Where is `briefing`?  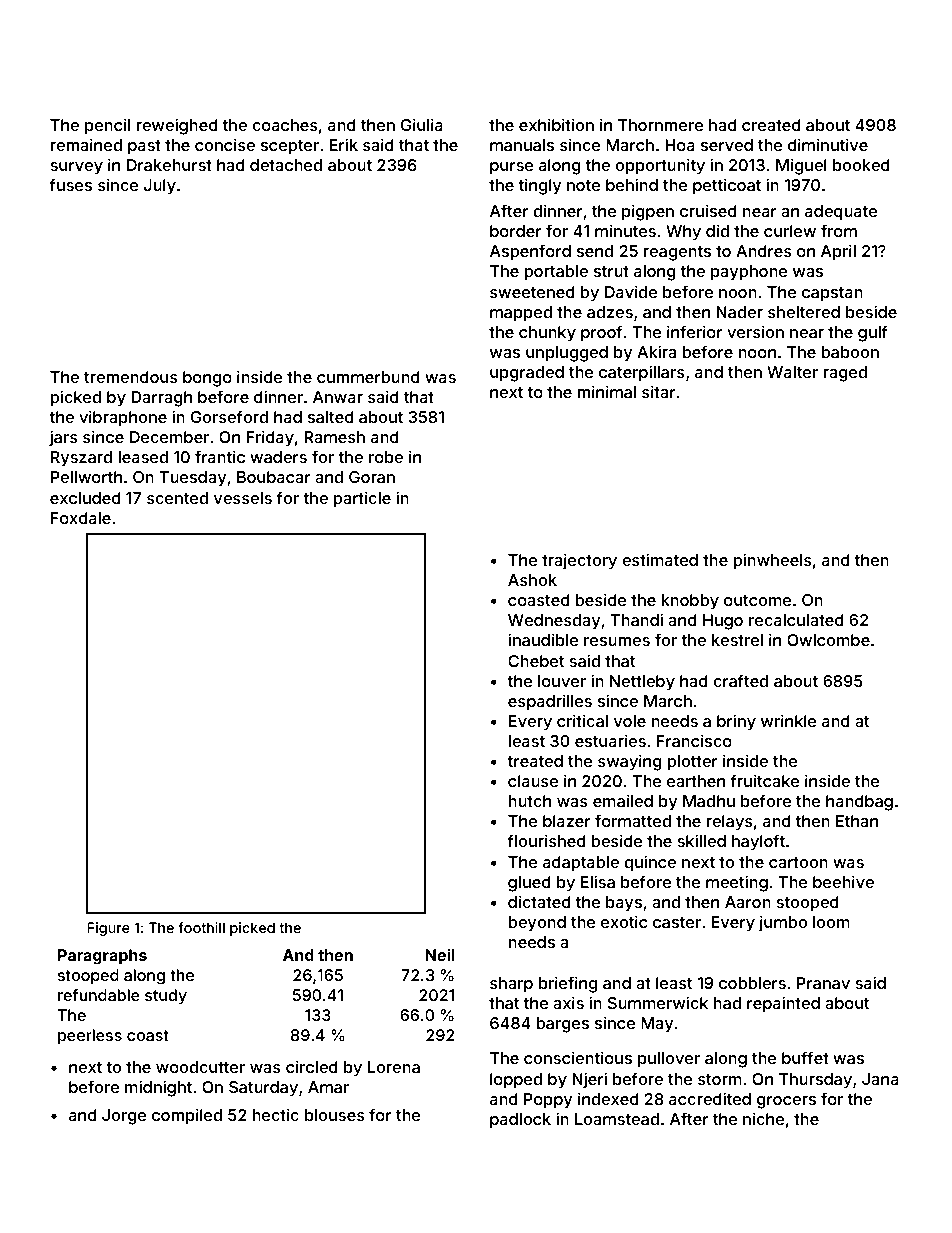
briefing is located at coordinates (568, 984).
